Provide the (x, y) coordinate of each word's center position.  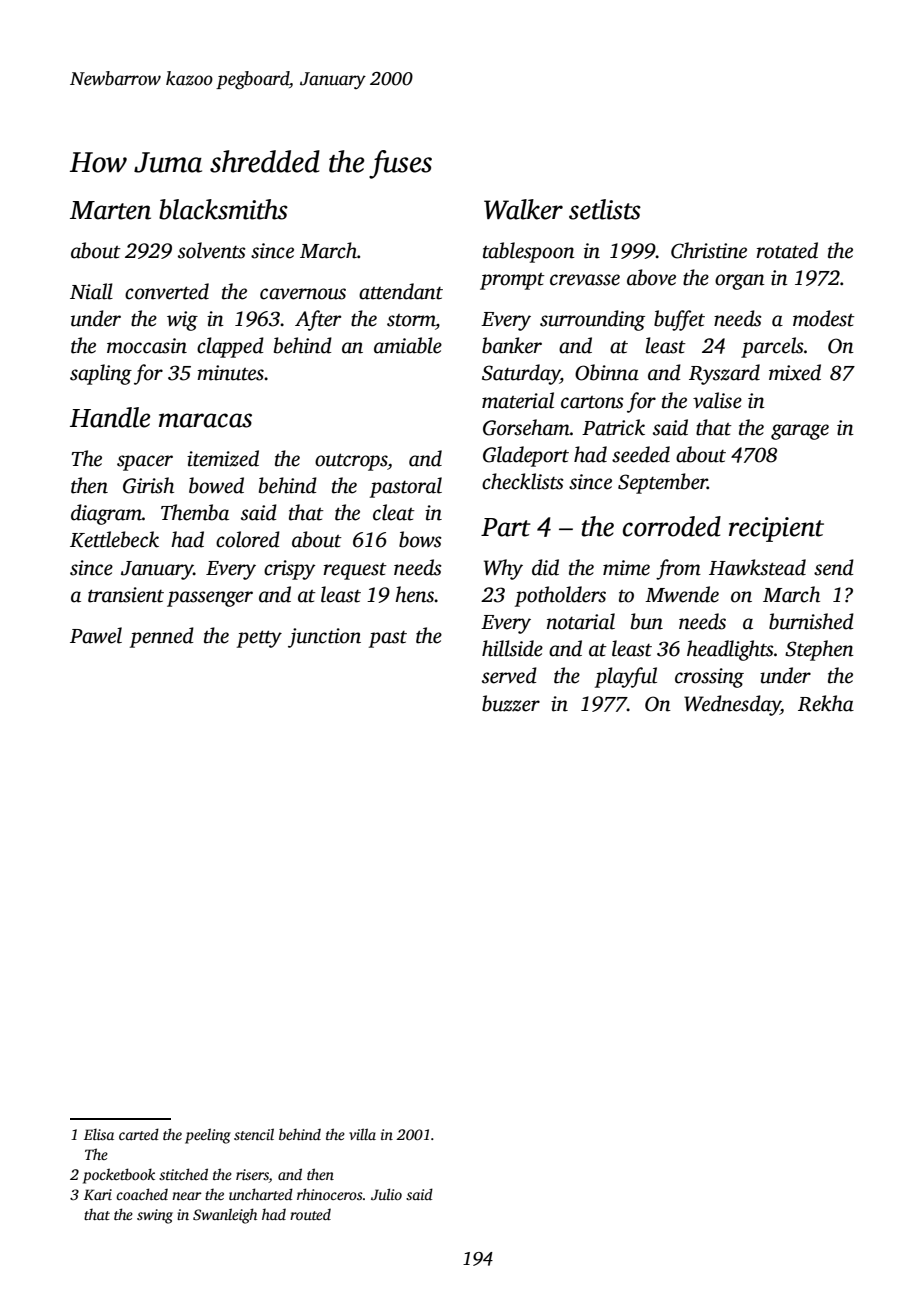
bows (420, 539)
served (509, 675)
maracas (205, 420)
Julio (386, 1194)
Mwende (682, 594)
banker (512, 345)
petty (259, 639)
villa (362, 1134)
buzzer (511, 703)
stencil (254, 1134)
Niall (91, 291)
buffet (679, 320)
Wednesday (732, 705)
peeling (208, 1136)
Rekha (826, 703)
